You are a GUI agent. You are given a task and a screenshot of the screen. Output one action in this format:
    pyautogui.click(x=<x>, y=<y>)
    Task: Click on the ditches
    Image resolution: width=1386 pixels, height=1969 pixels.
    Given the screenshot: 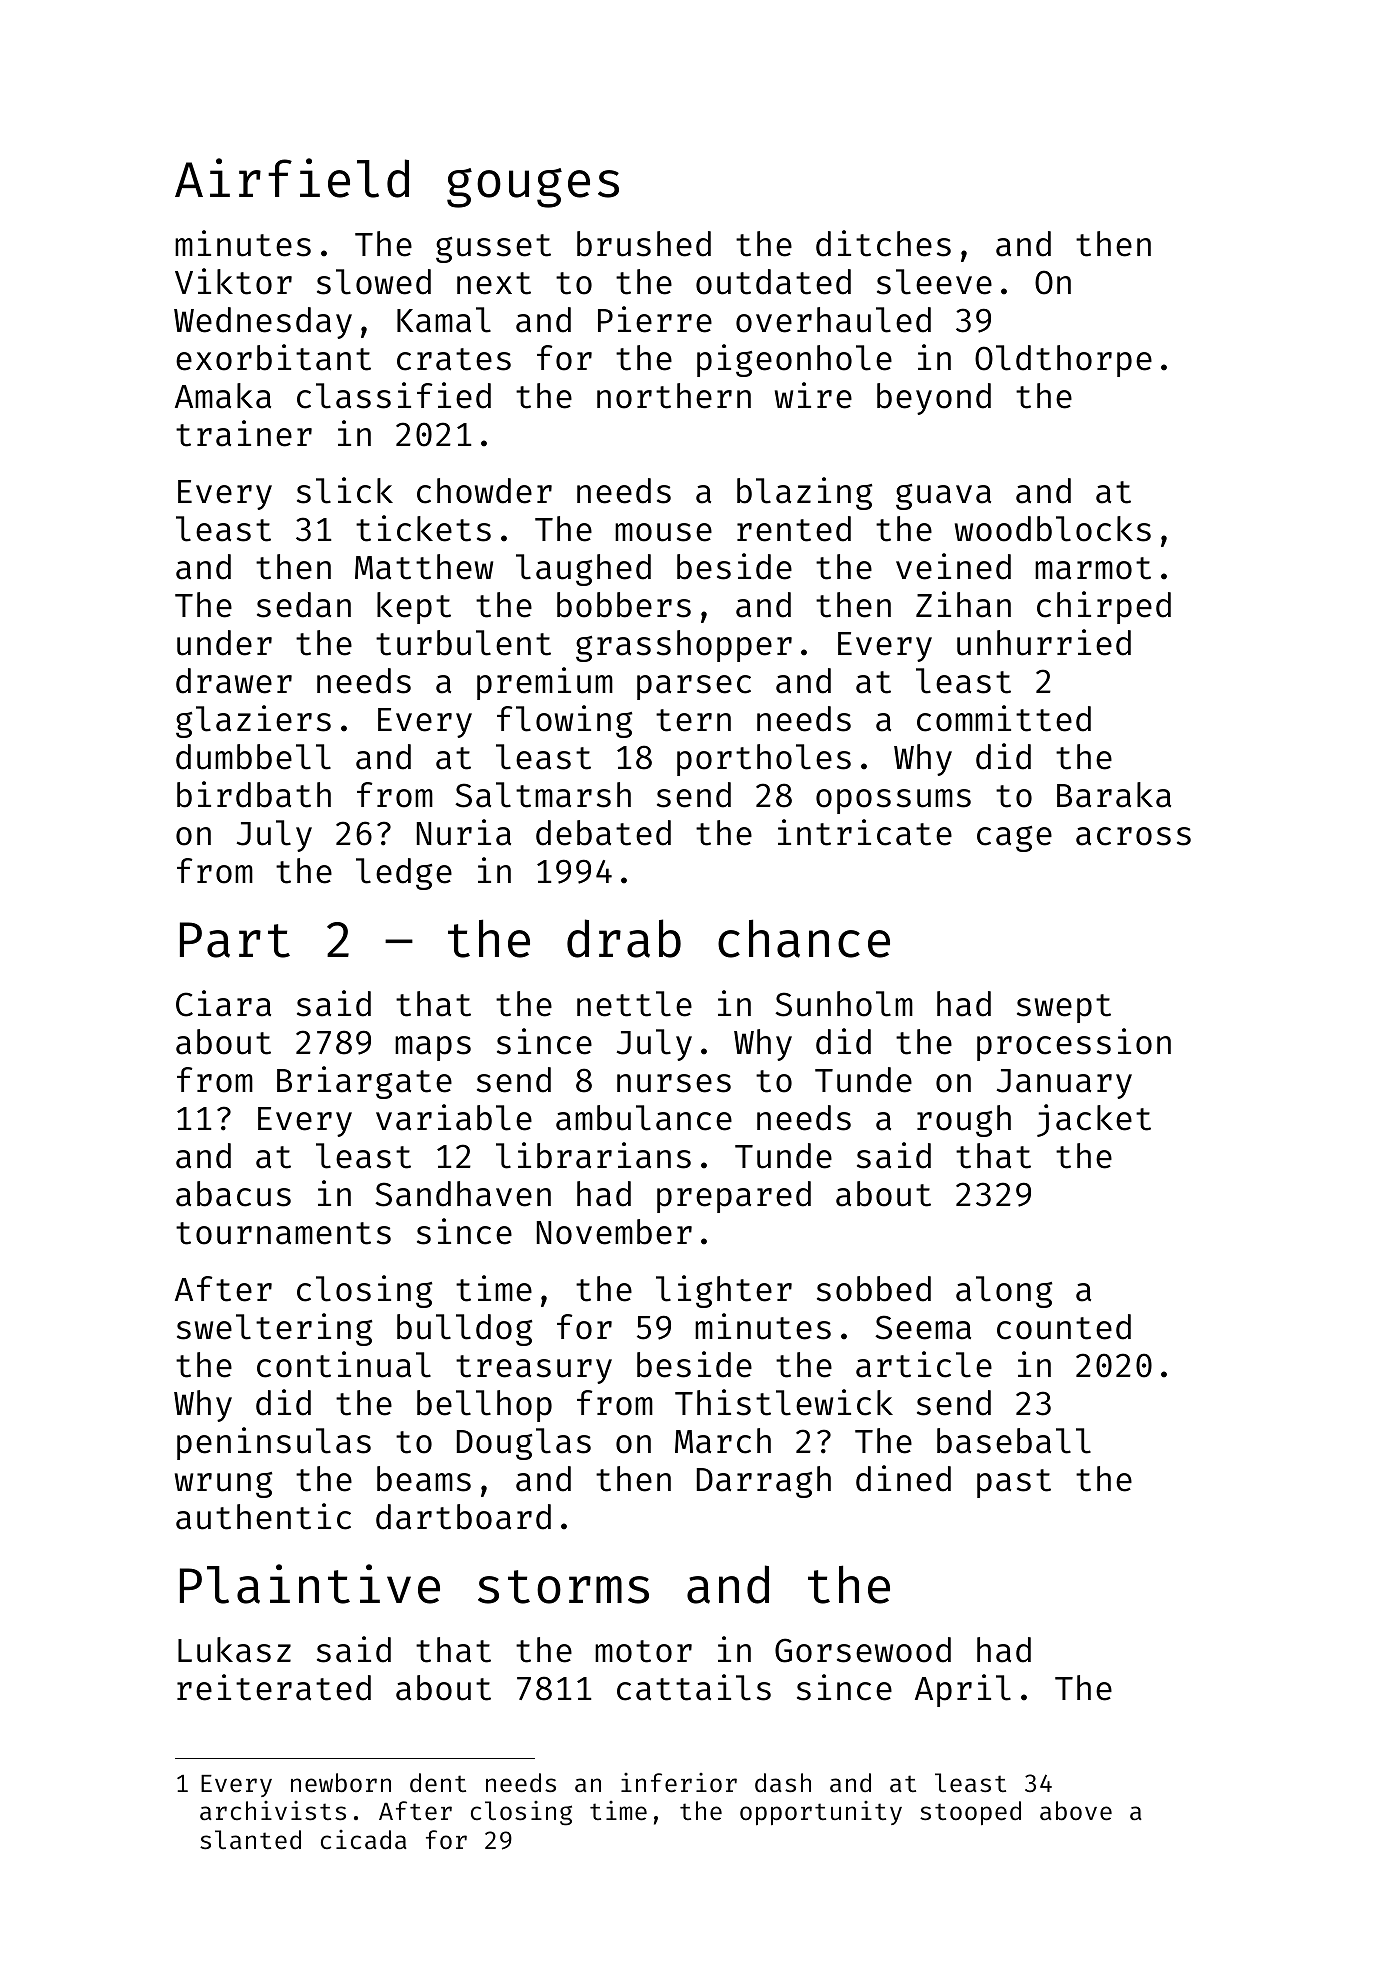 What is the action you would take?
    pyautogui.click(x=883, y=243)
